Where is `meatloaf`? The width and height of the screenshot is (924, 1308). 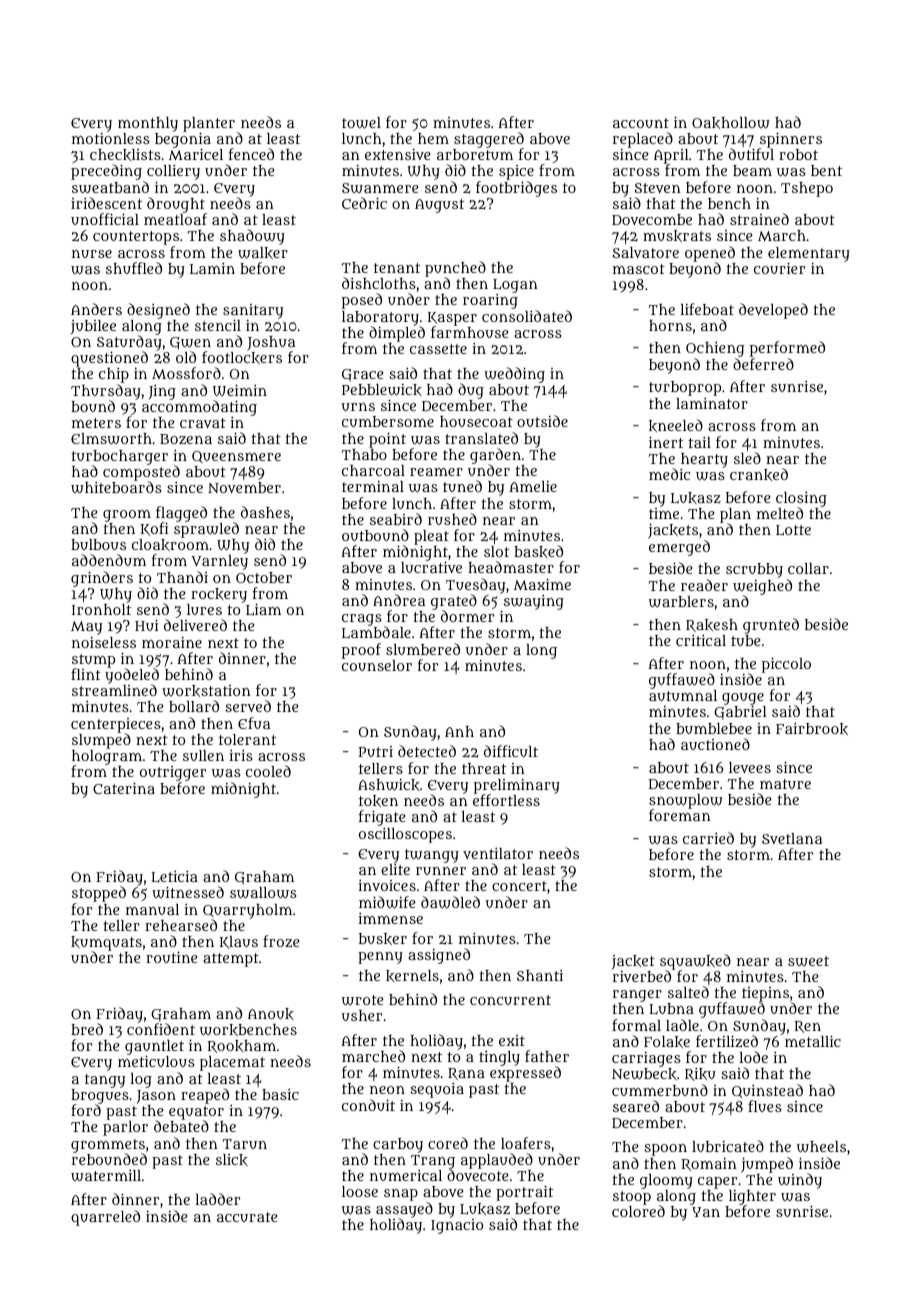
meatloaf is located at coordinates (175, 219).
